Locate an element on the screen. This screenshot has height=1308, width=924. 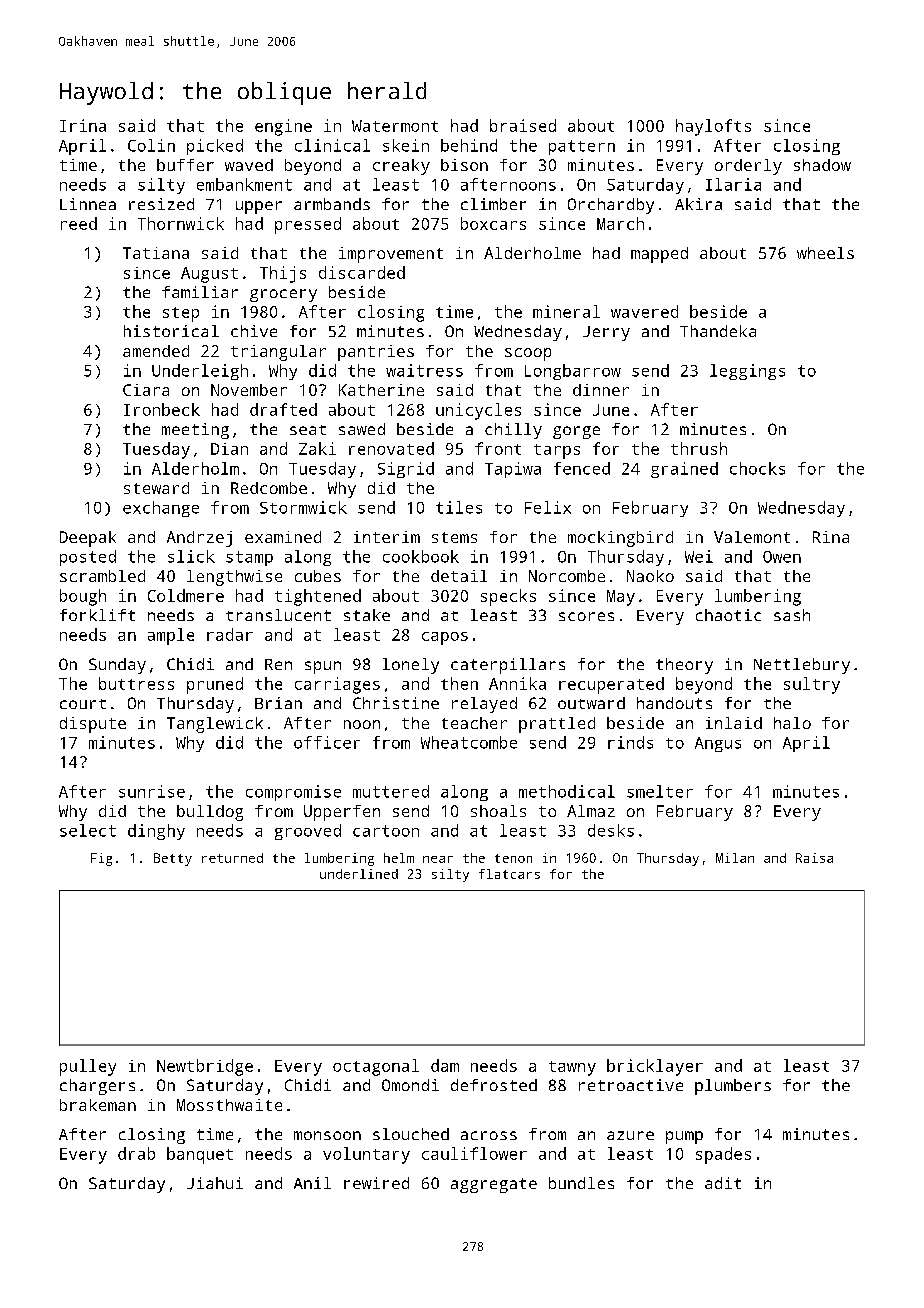
aggregate is located at coordinates (494, 1185).
